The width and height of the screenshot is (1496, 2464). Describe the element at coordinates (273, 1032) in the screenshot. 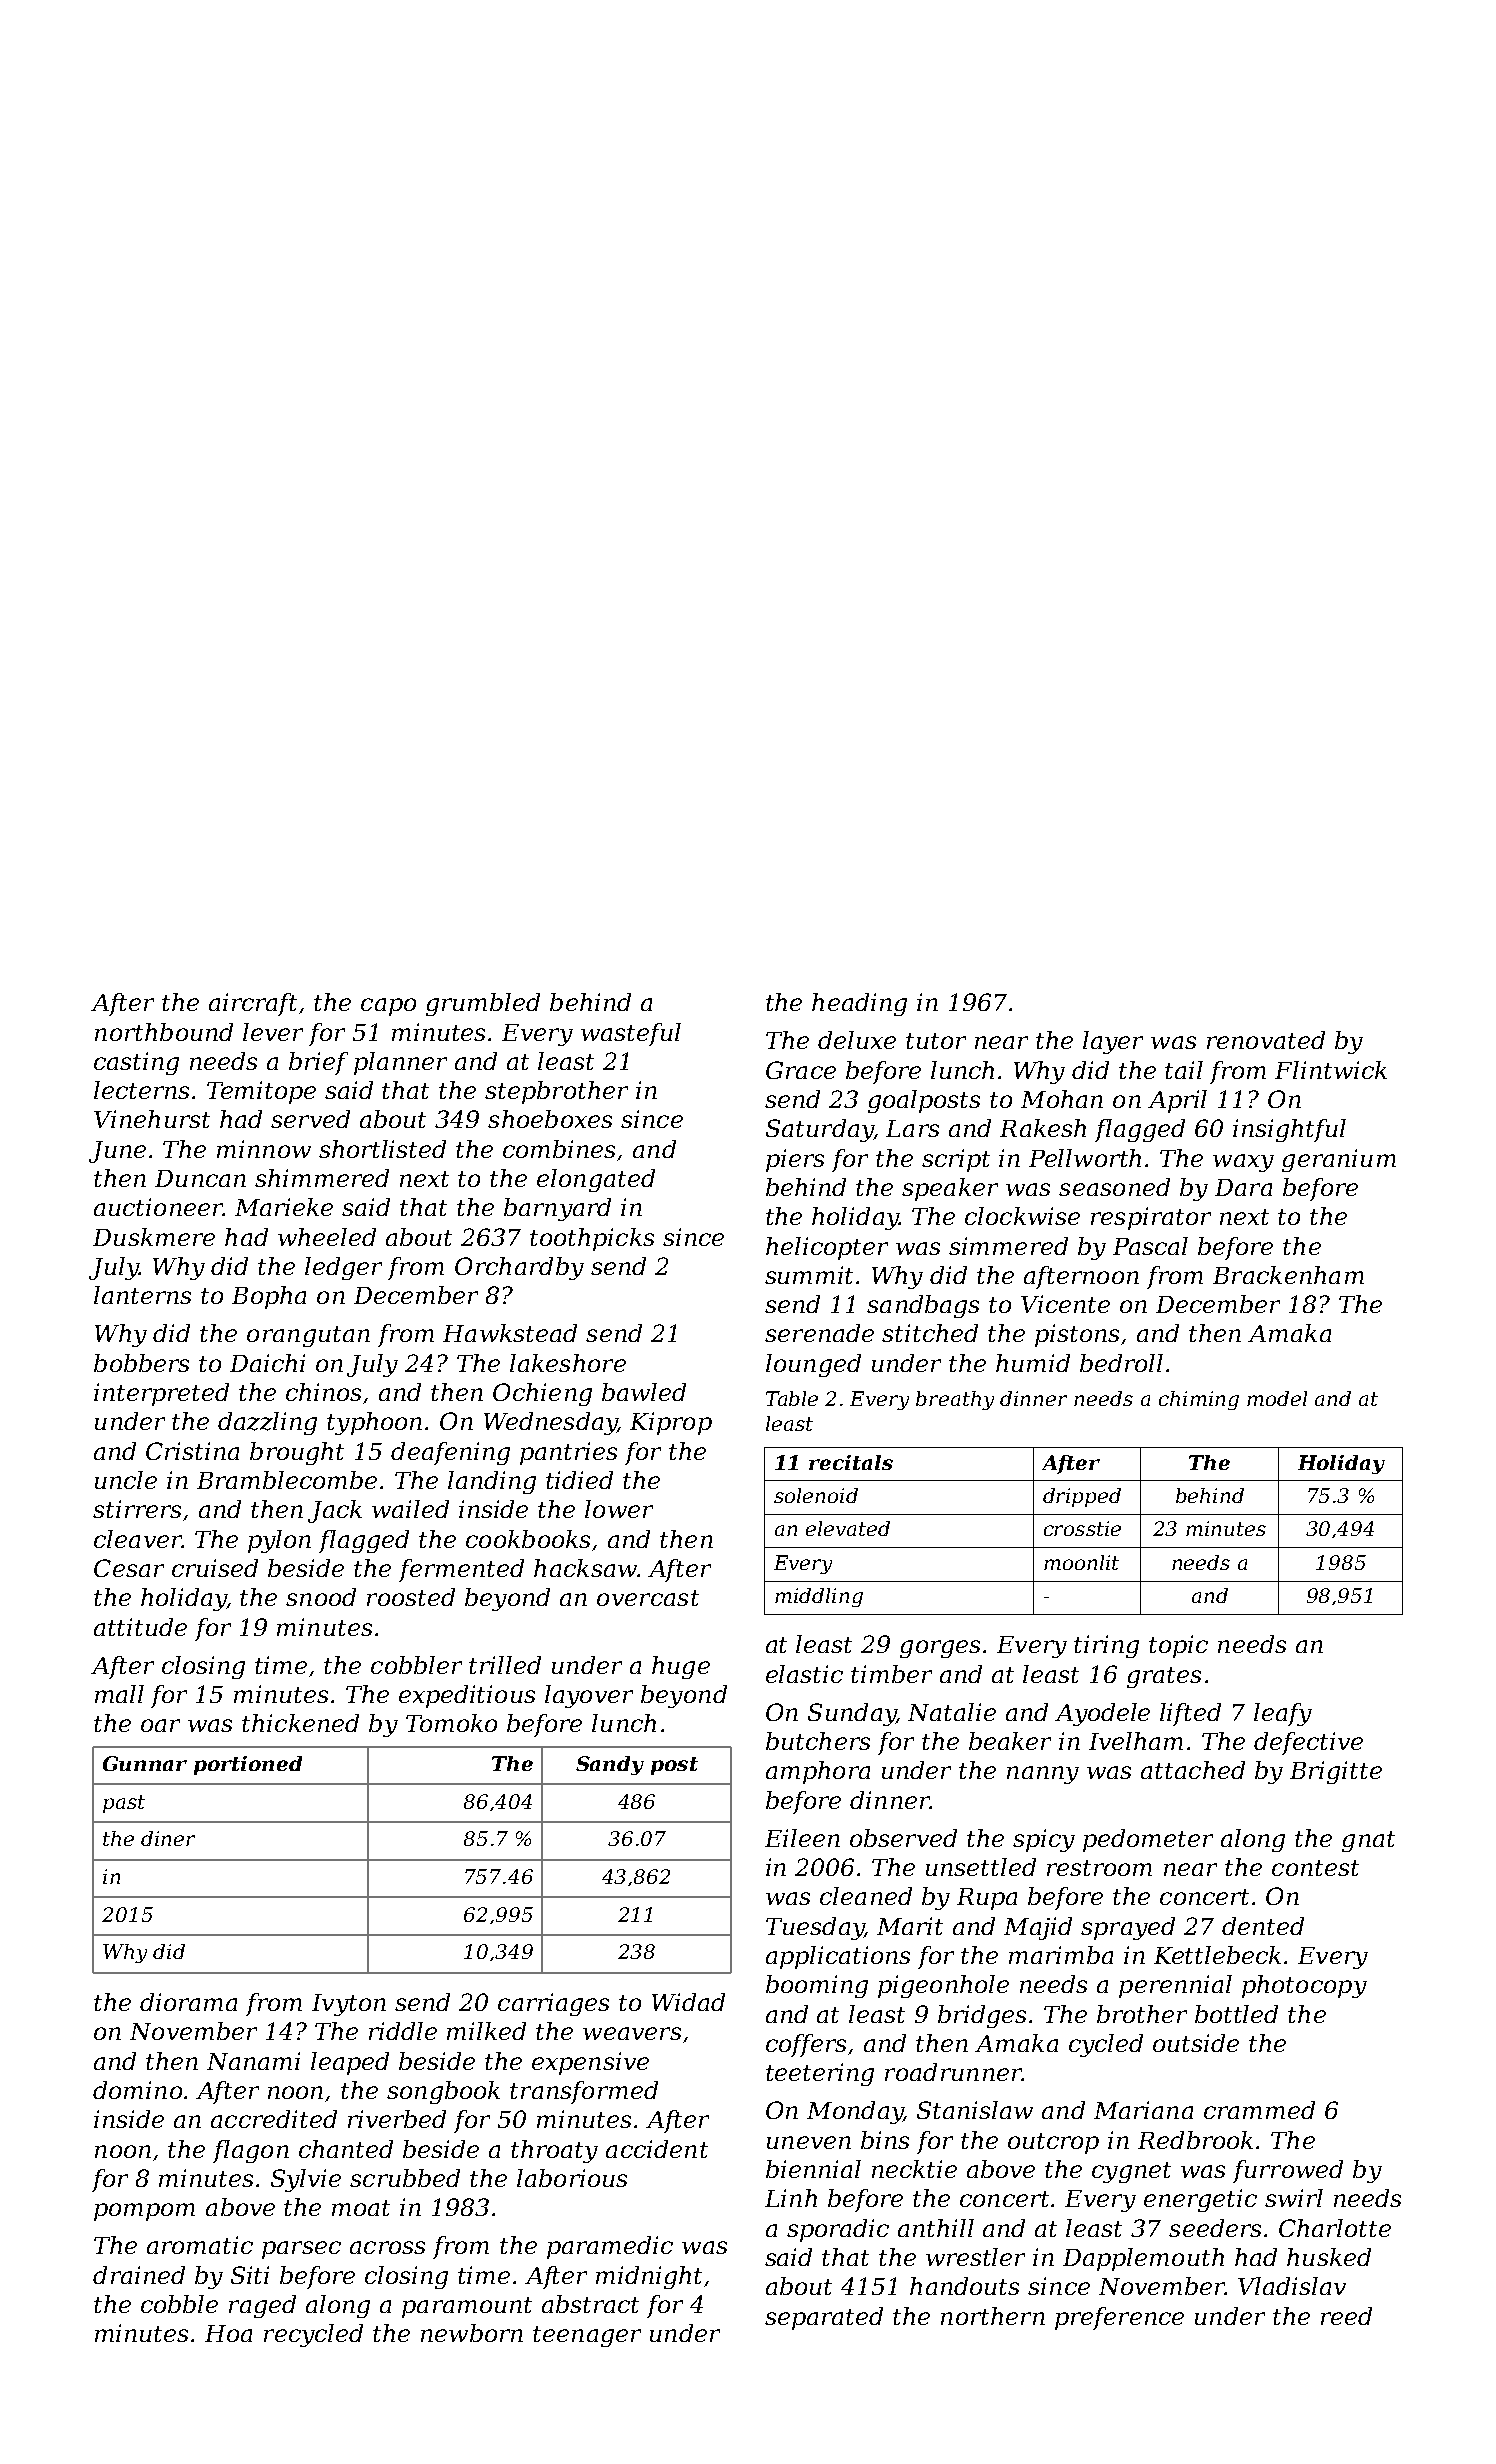

I see `lever` at that location.
